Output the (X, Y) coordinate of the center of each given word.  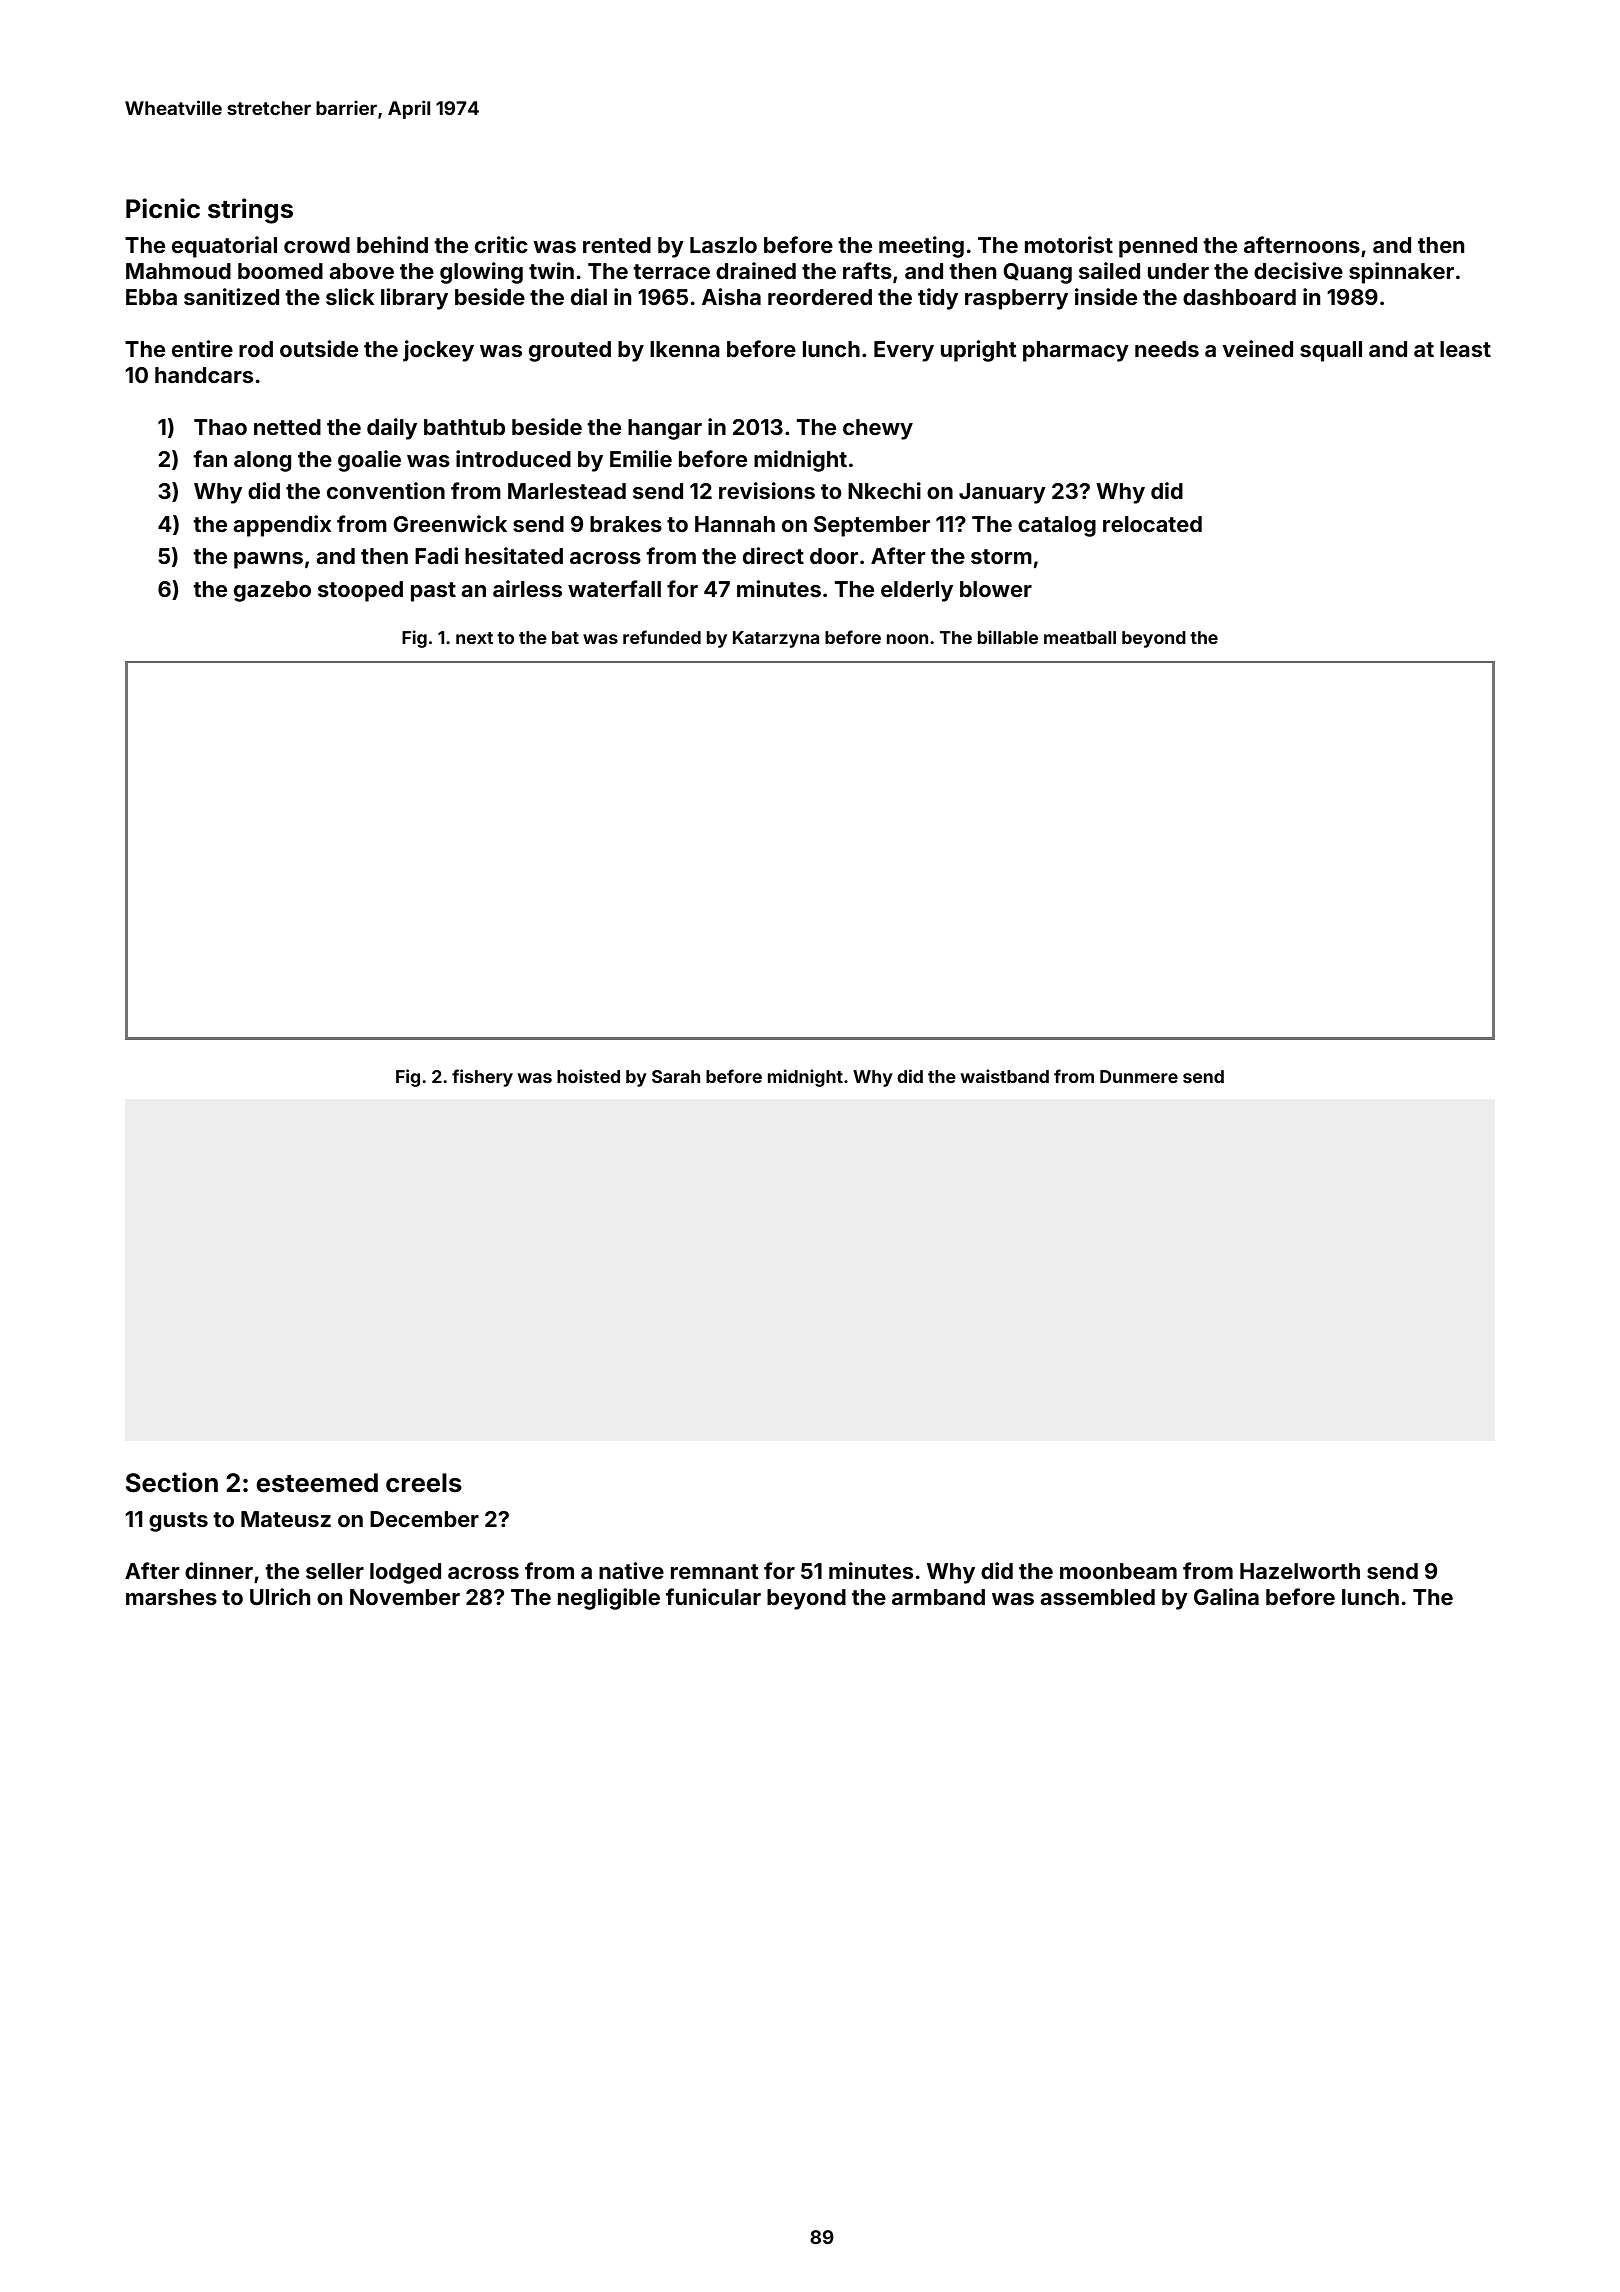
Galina (1226, 1596)
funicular (713, 1596)
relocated (1152, 524)
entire (202, 348)
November (405, 1597)
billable (1008, 637)
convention (386, 490)
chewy (878, 429)
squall (1331, 351)
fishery (482, 1078)
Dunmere (1139, 1076)
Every (904, 351)
